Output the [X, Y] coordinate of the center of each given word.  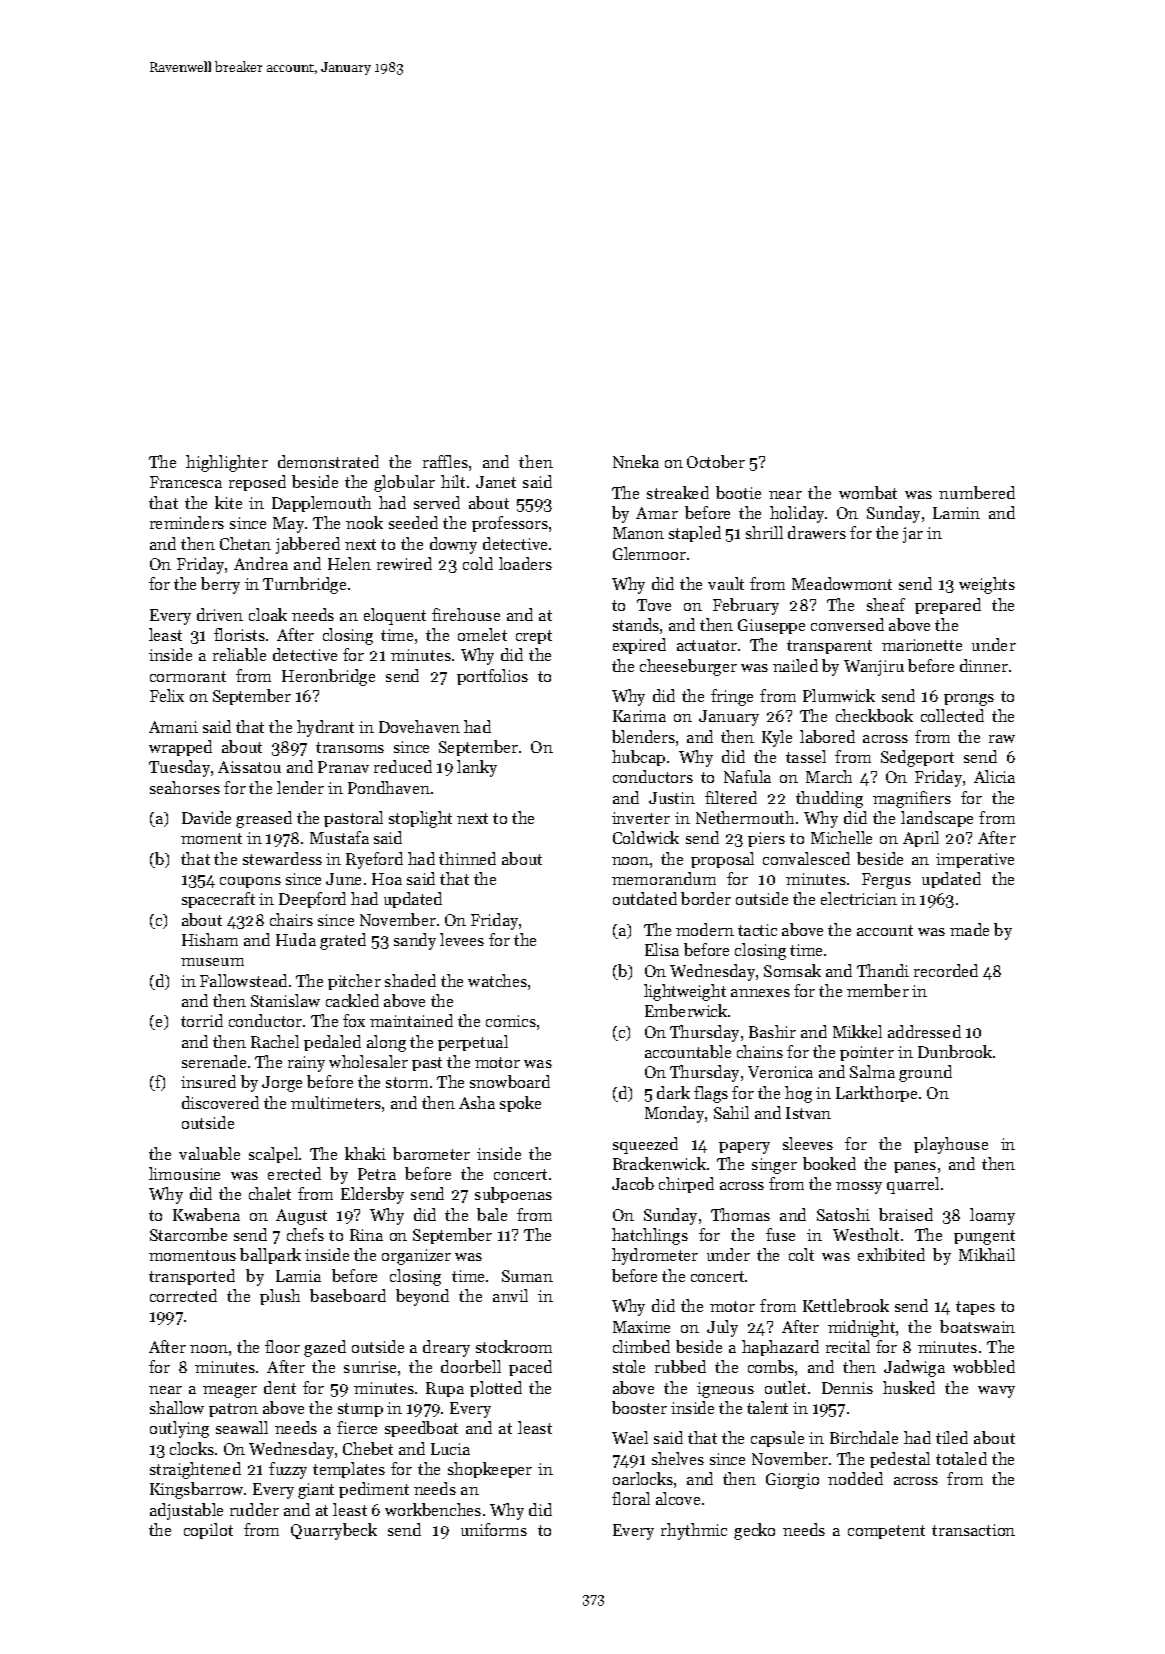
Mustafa [339, 837]
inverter [641, 818]
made [969, 929]
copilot [208, 1531]
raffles [445, 461]
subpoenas [513, 1195]
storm [407, 1082]
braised [906, 1214]
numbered [977, 492]
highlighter [227, 463]
